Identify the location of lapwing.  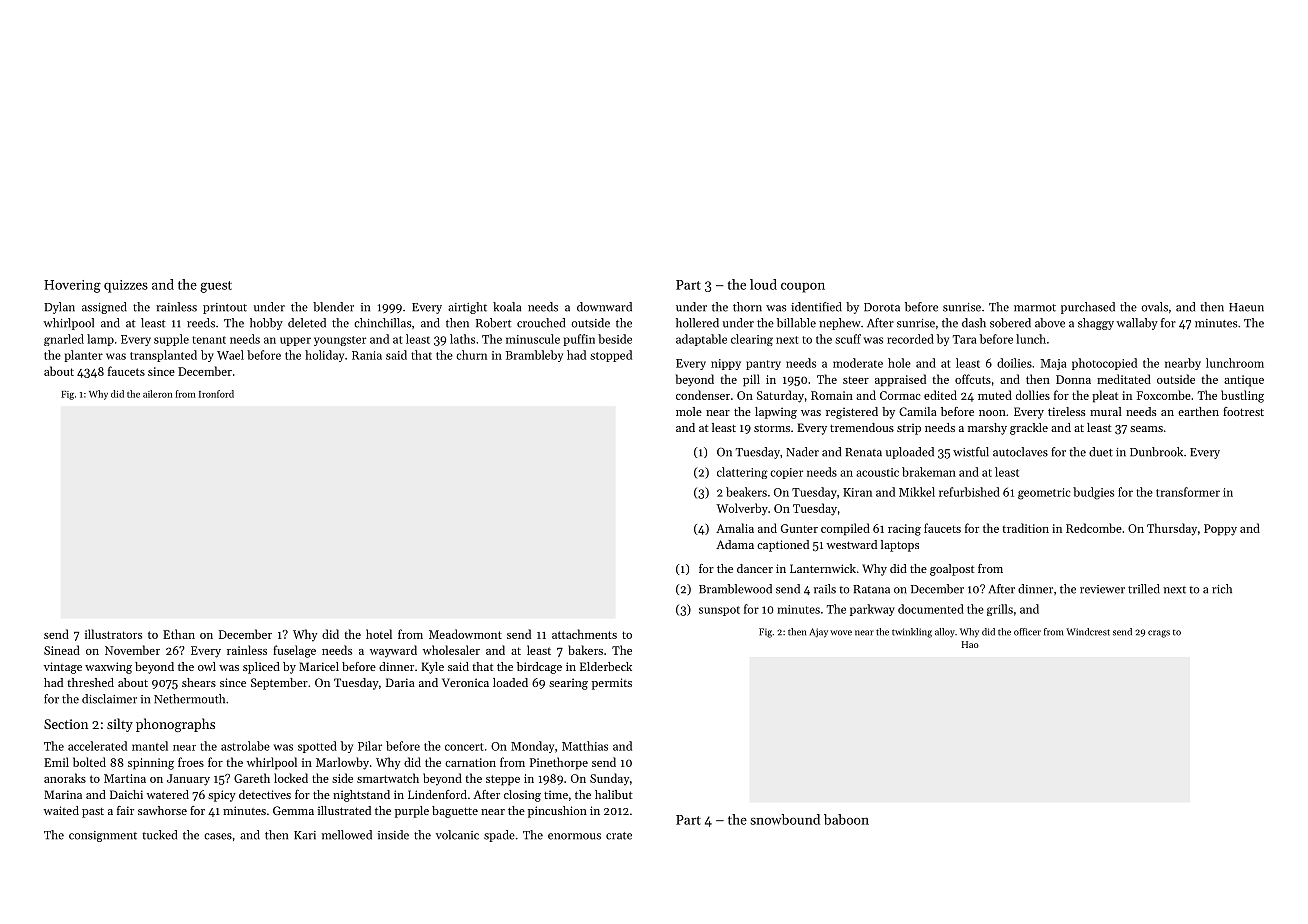
(776, 413).
